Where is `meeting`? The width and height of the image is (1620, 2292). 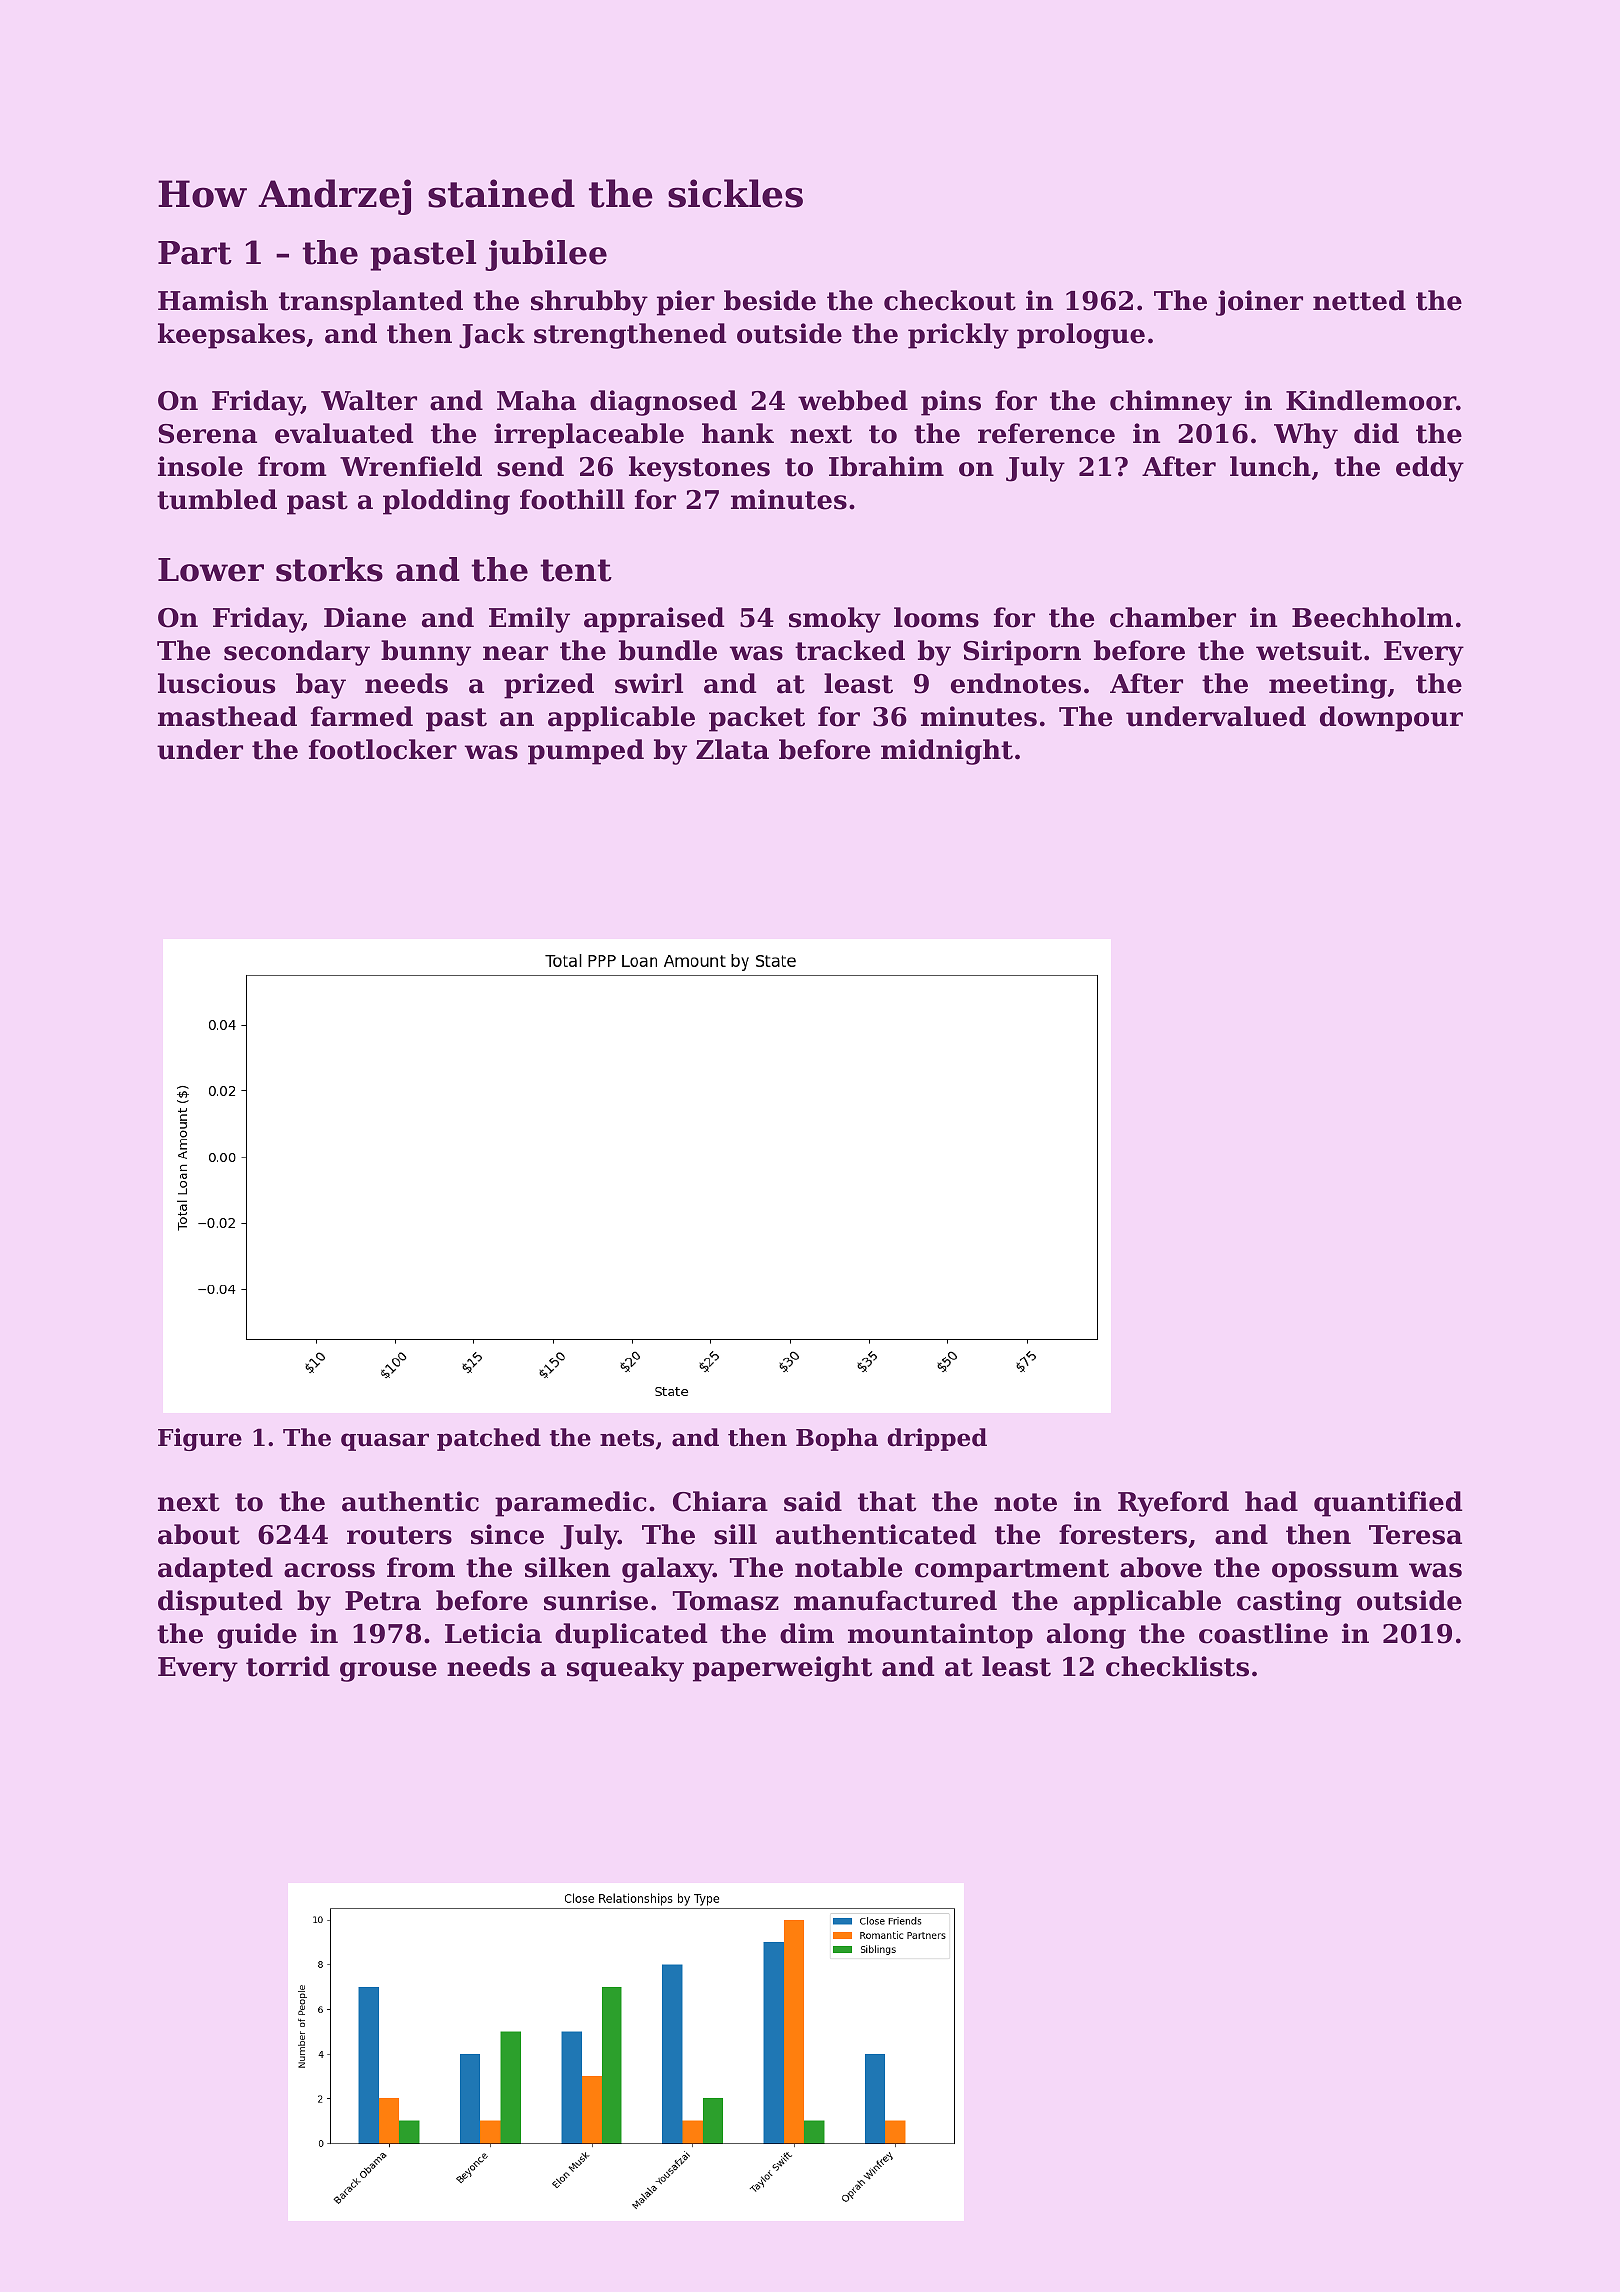 meeting is located at coordinates (1328, 686).
